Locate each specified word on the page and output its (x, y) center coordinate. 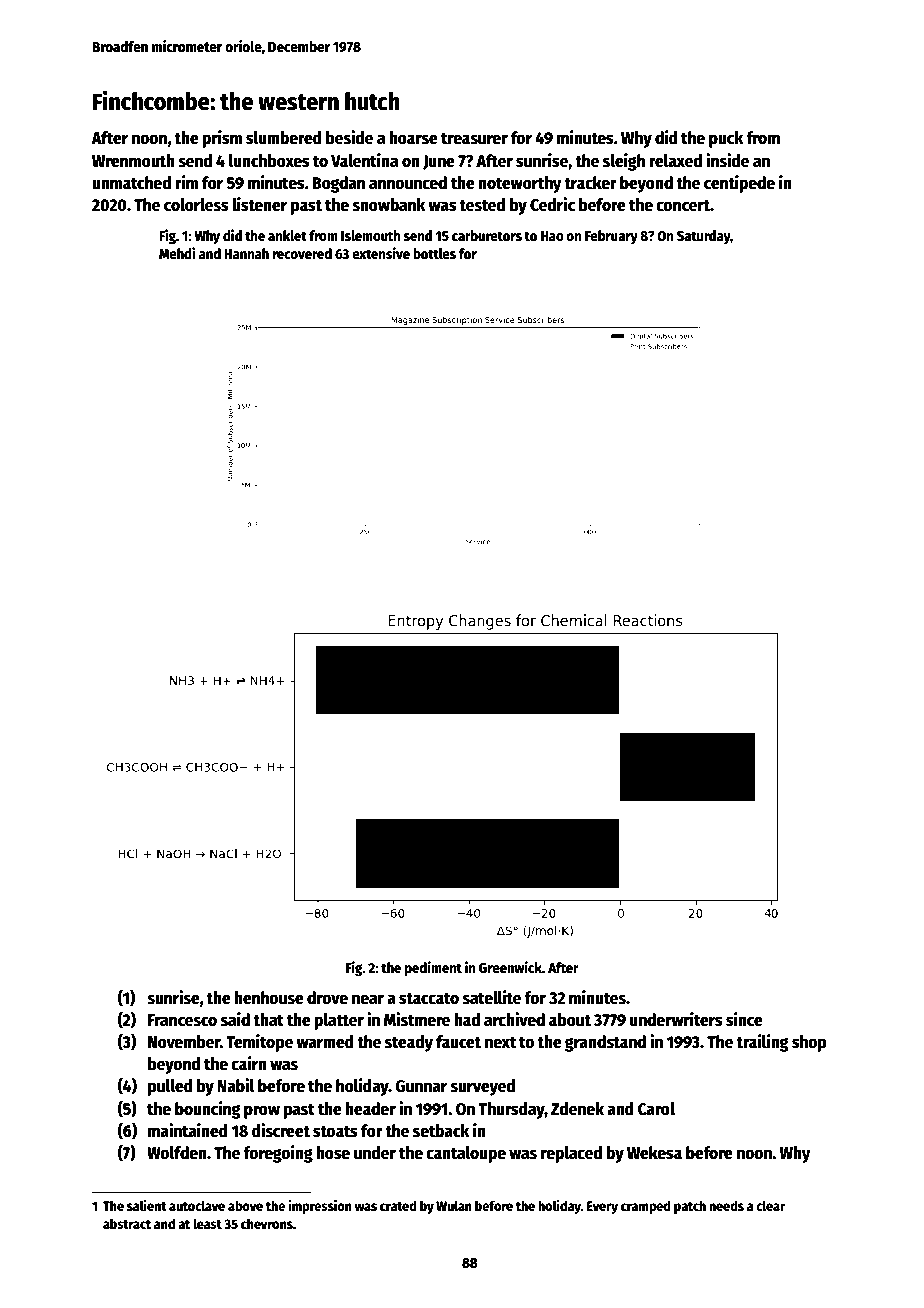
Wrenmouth (133, 161)
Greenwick (510, 967)
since (744, 1019)
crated (398, 1205)
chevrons (267, 1223)
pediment (433, 968)
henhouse (269, 998)
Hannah (246, 253)
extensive (381, 253)
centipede (739, 184)
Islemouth (371, 235)
